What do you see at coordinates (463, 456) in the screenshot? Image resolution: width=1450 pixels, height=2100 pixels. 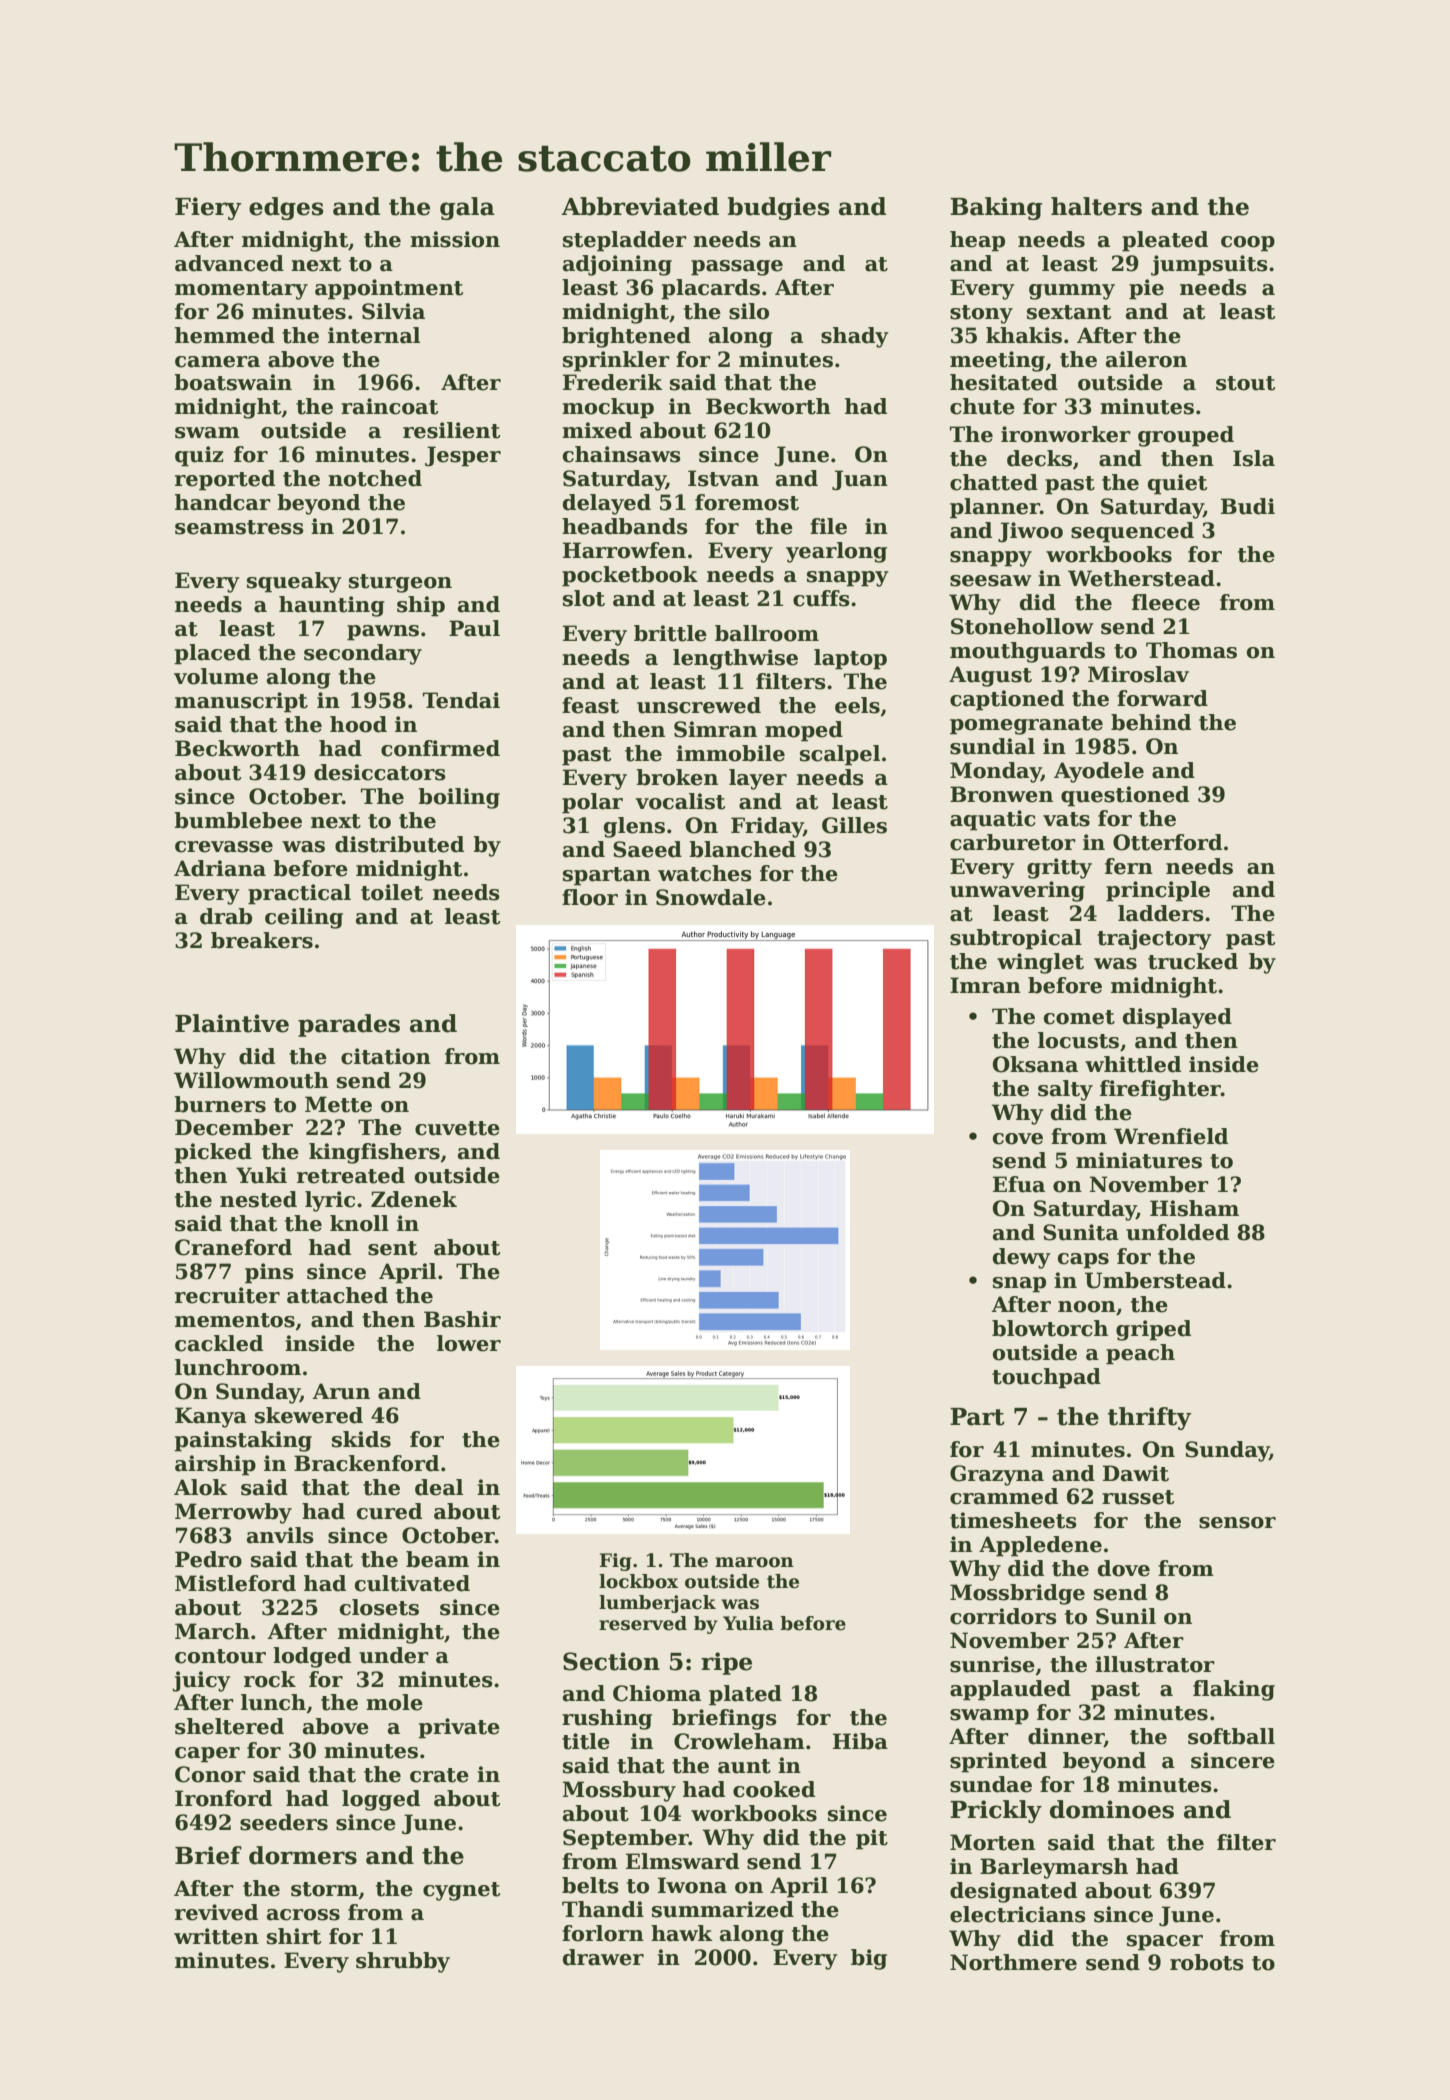 I see `Jesper` at bounding box center [463, 456].
